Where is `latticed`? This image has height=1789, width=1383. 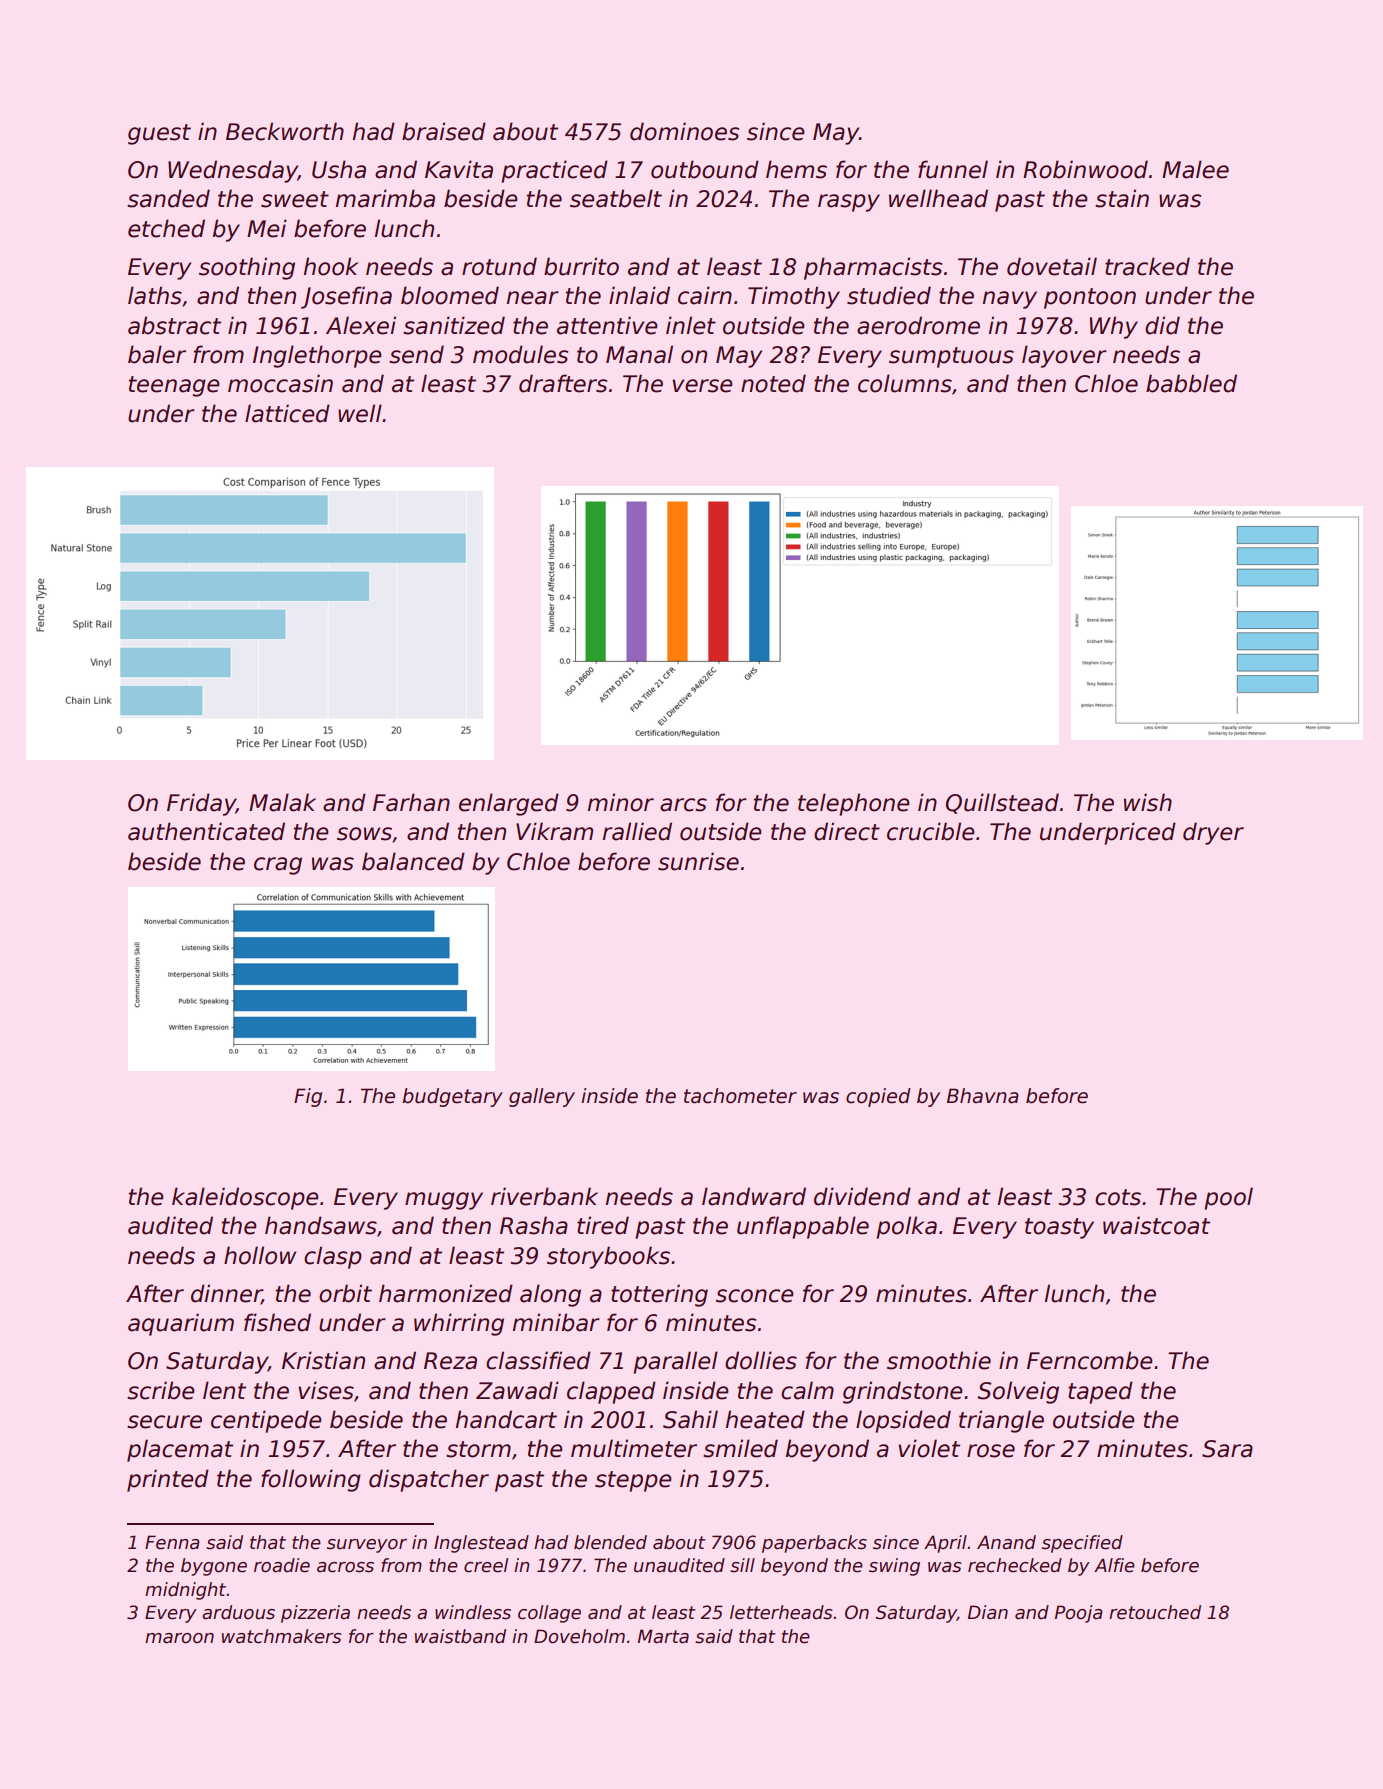 latticed is located at coordinates (287, 413).
